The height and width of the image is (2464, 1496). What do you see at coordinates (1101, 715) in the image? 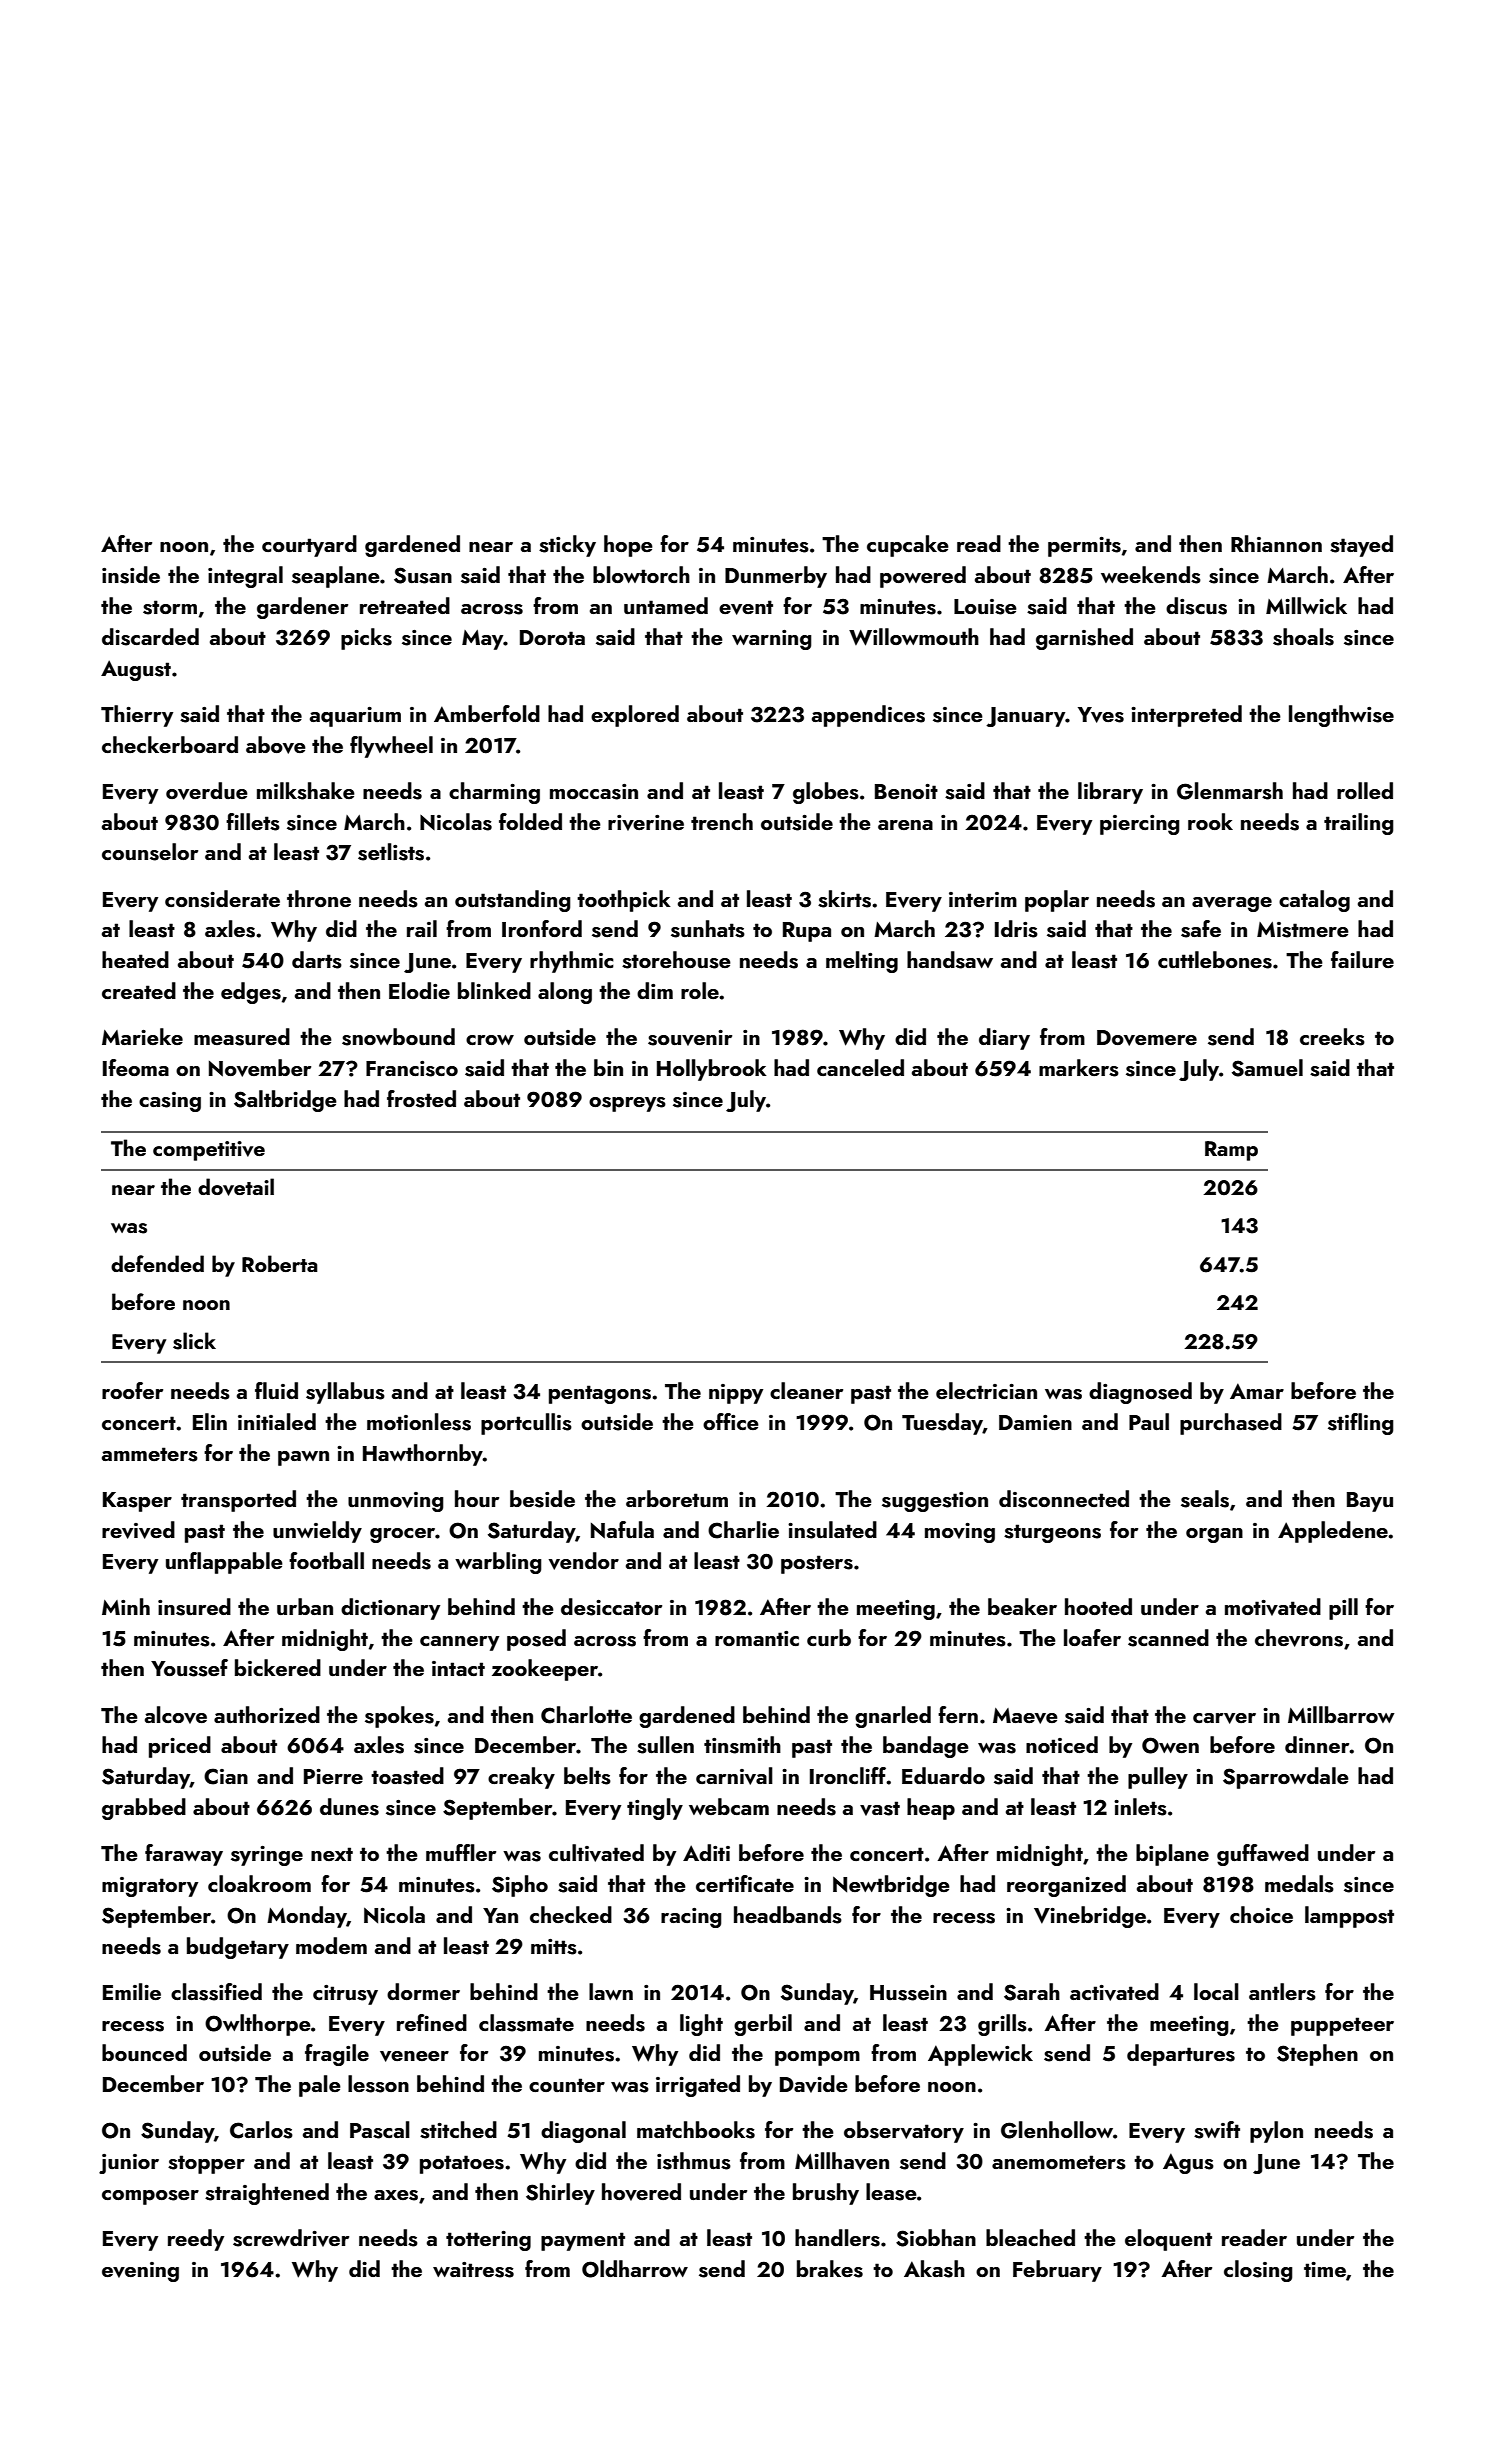
I see `Yves` at bounding box center [1101, 715].
